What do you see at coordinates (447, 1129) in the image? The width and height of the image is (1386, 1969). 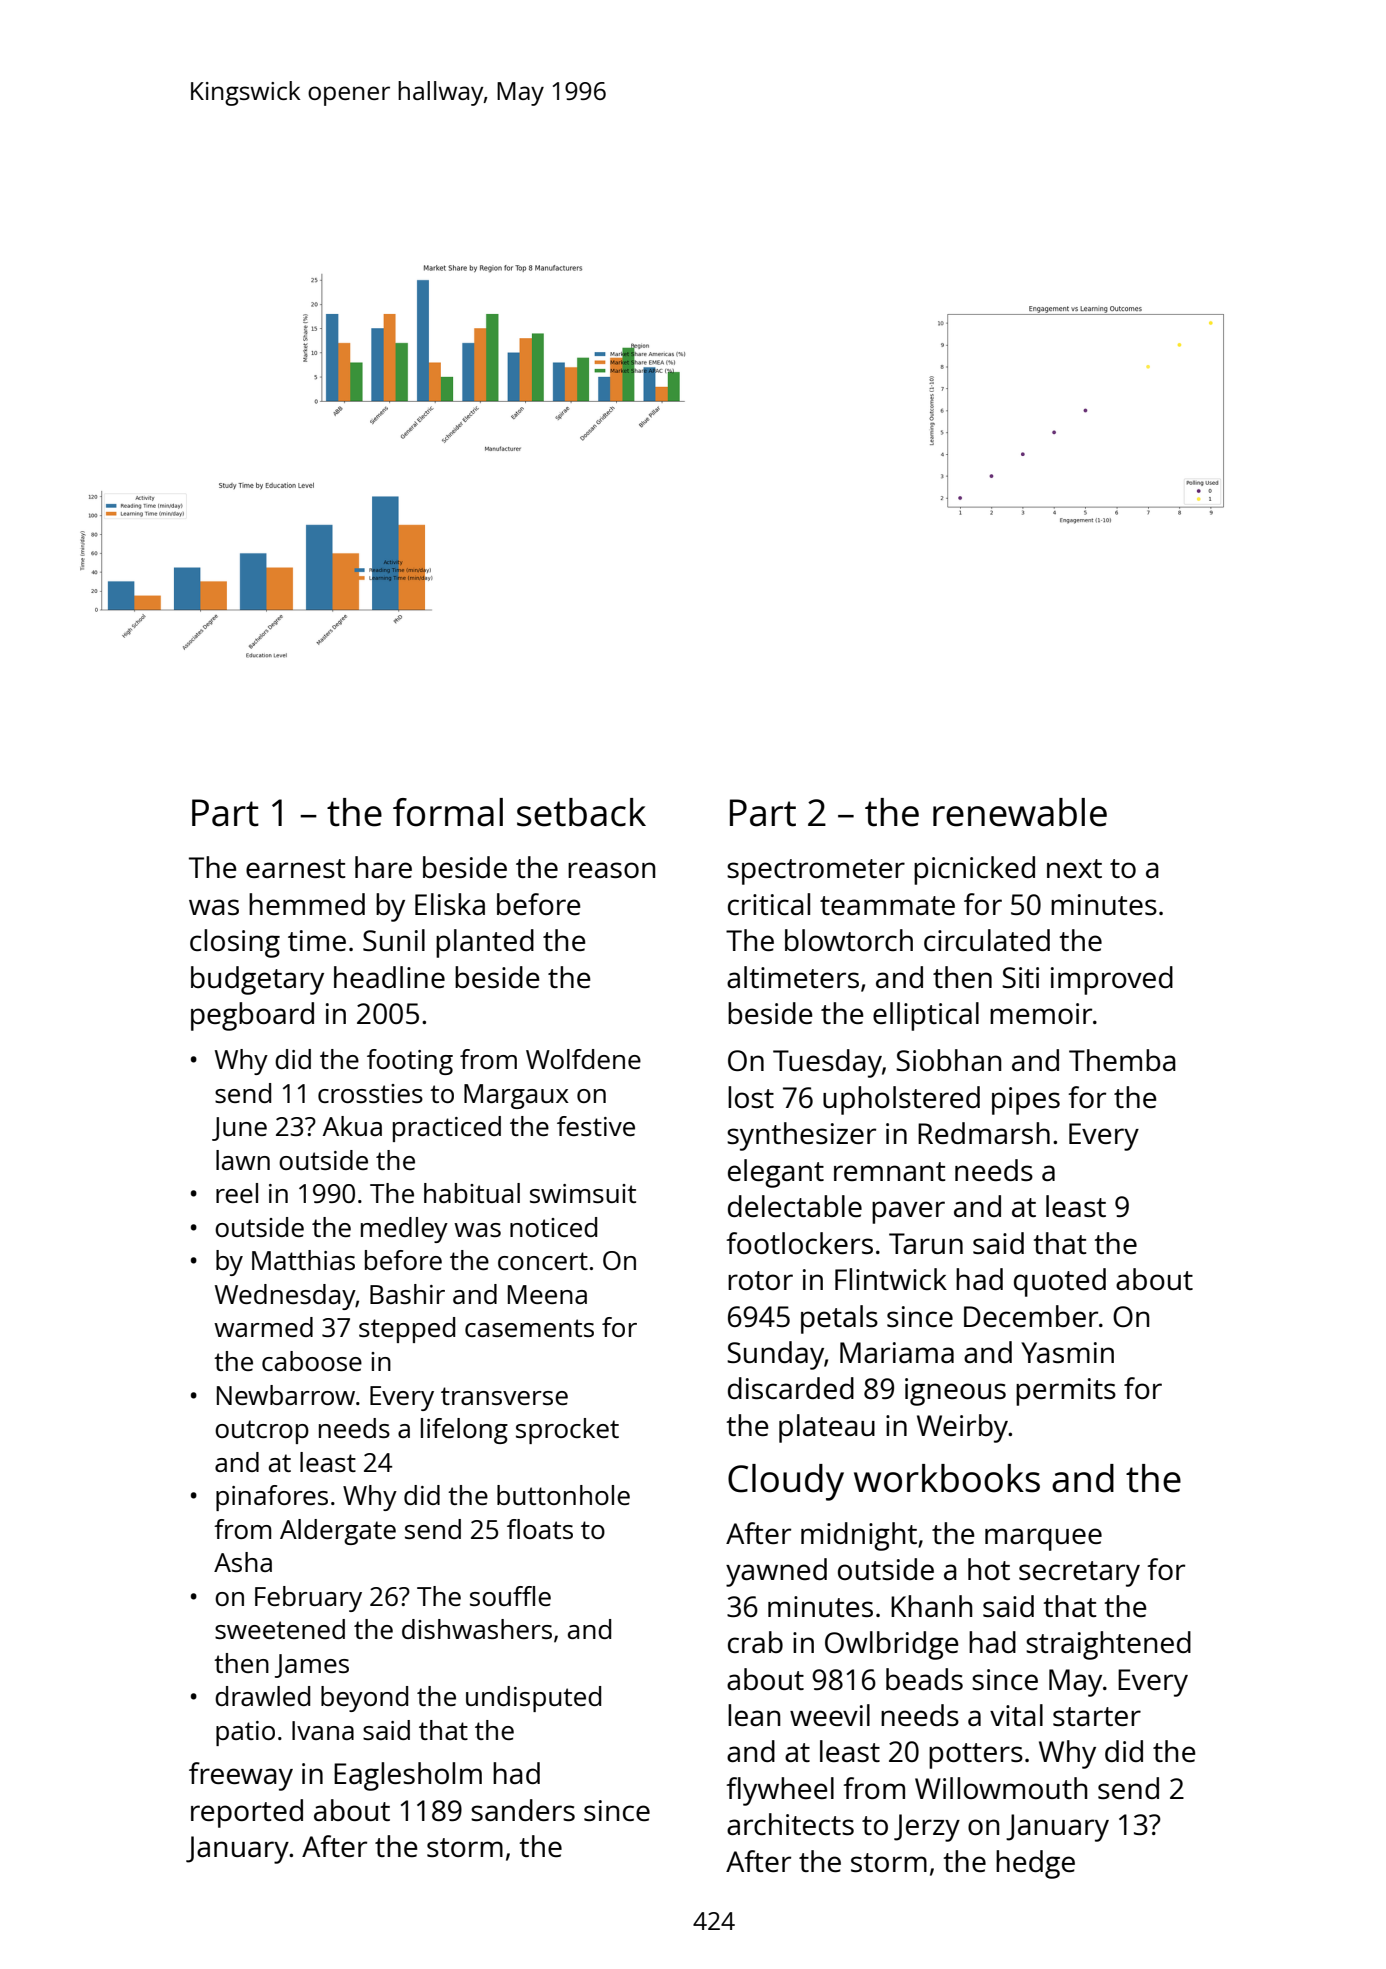 I see `practiced` at bounding box center [447, 1129].
